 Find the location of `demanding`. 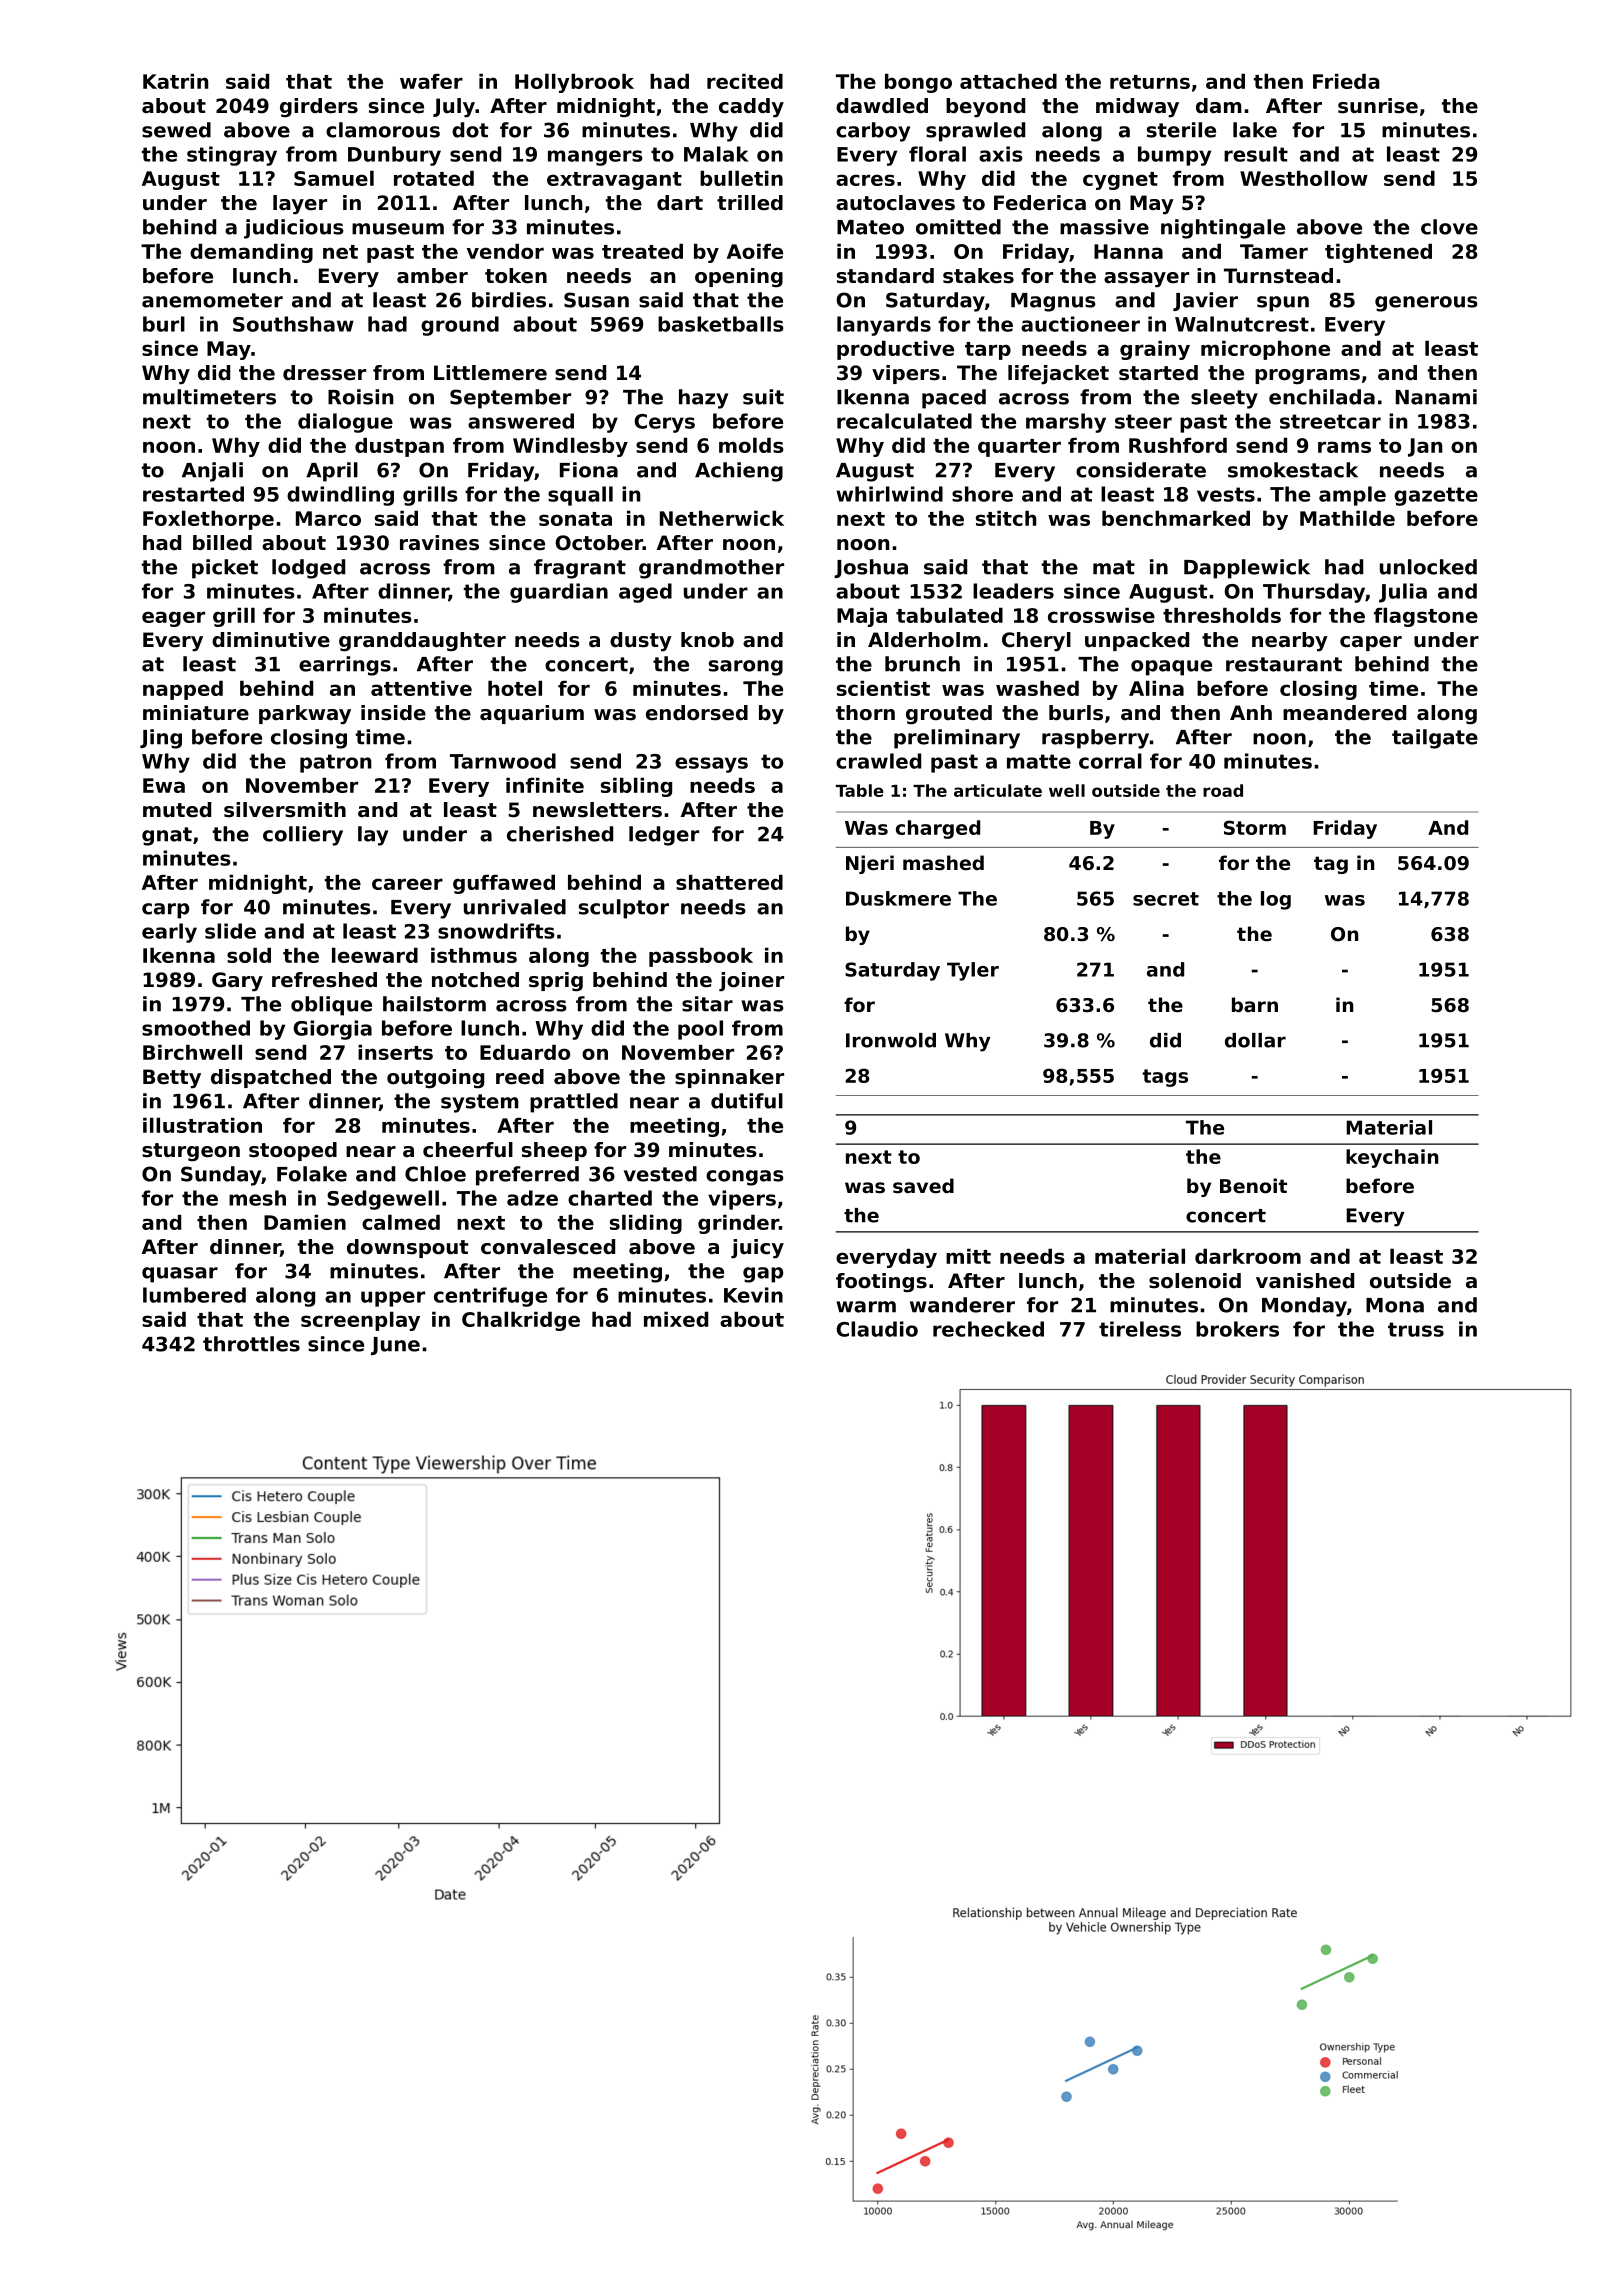

demanding is located at coordinates (251, 253).
